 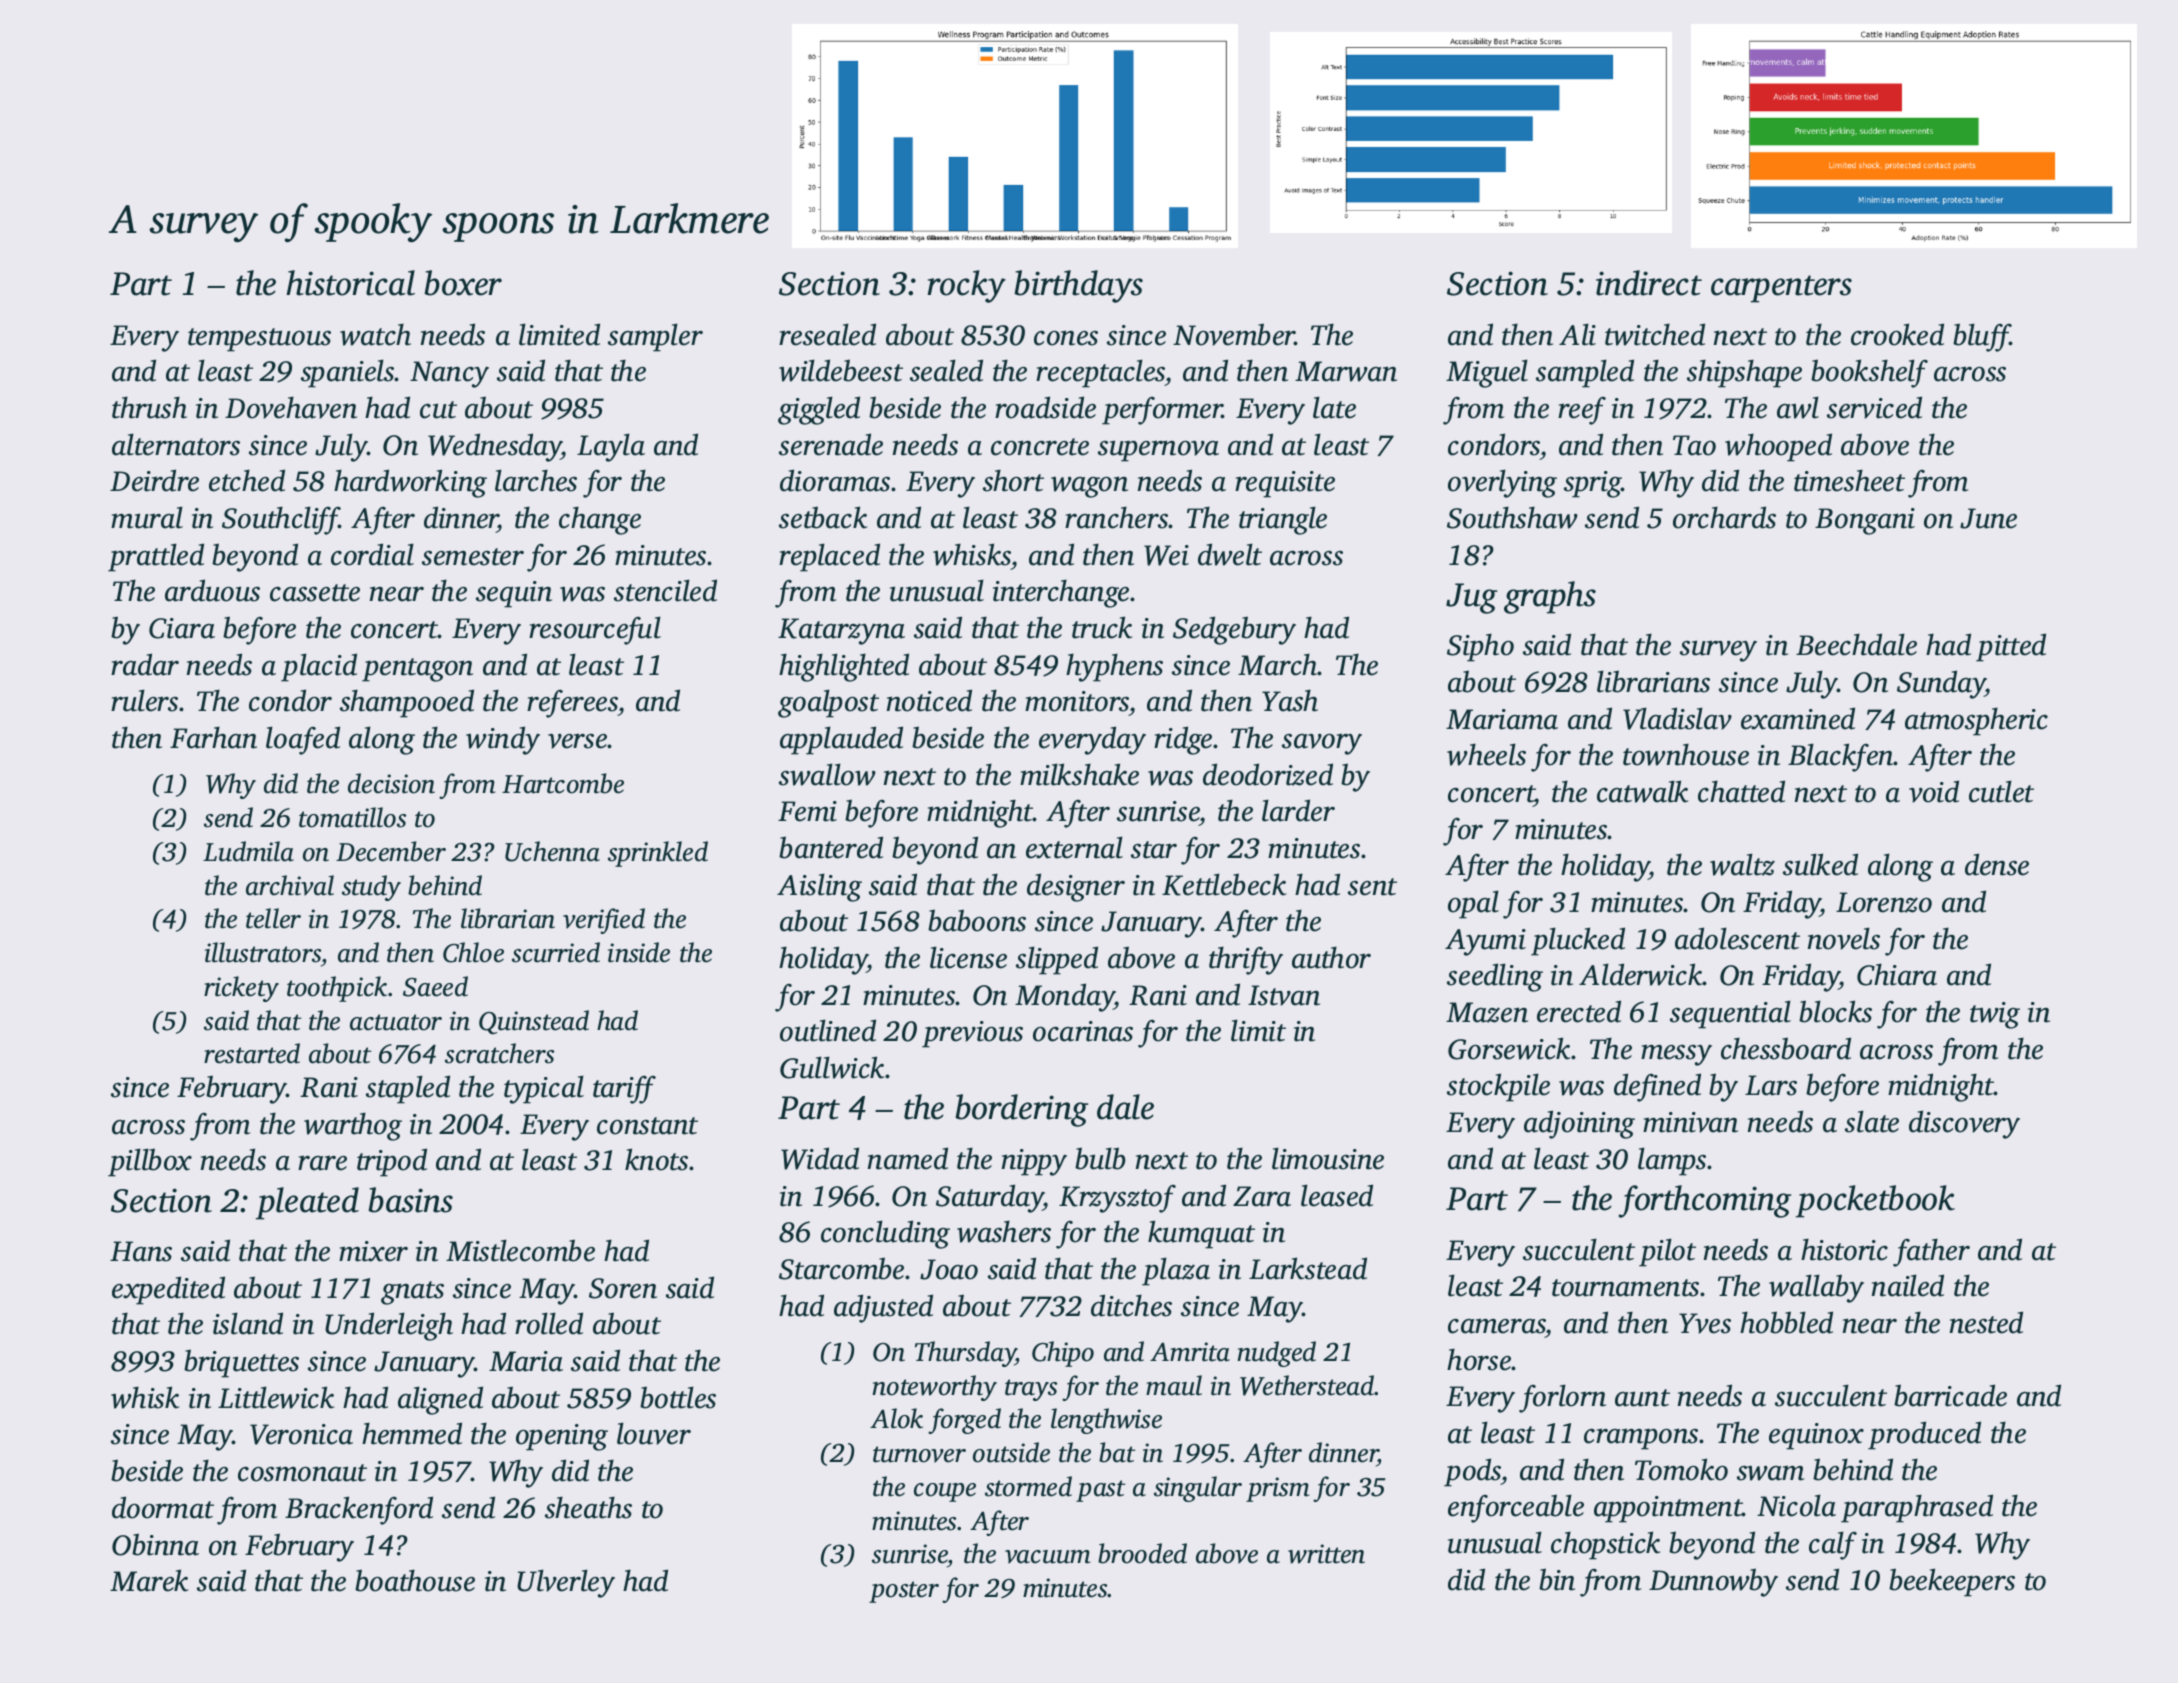 I want to click on Southcliff, so click(x=280, y=520).
